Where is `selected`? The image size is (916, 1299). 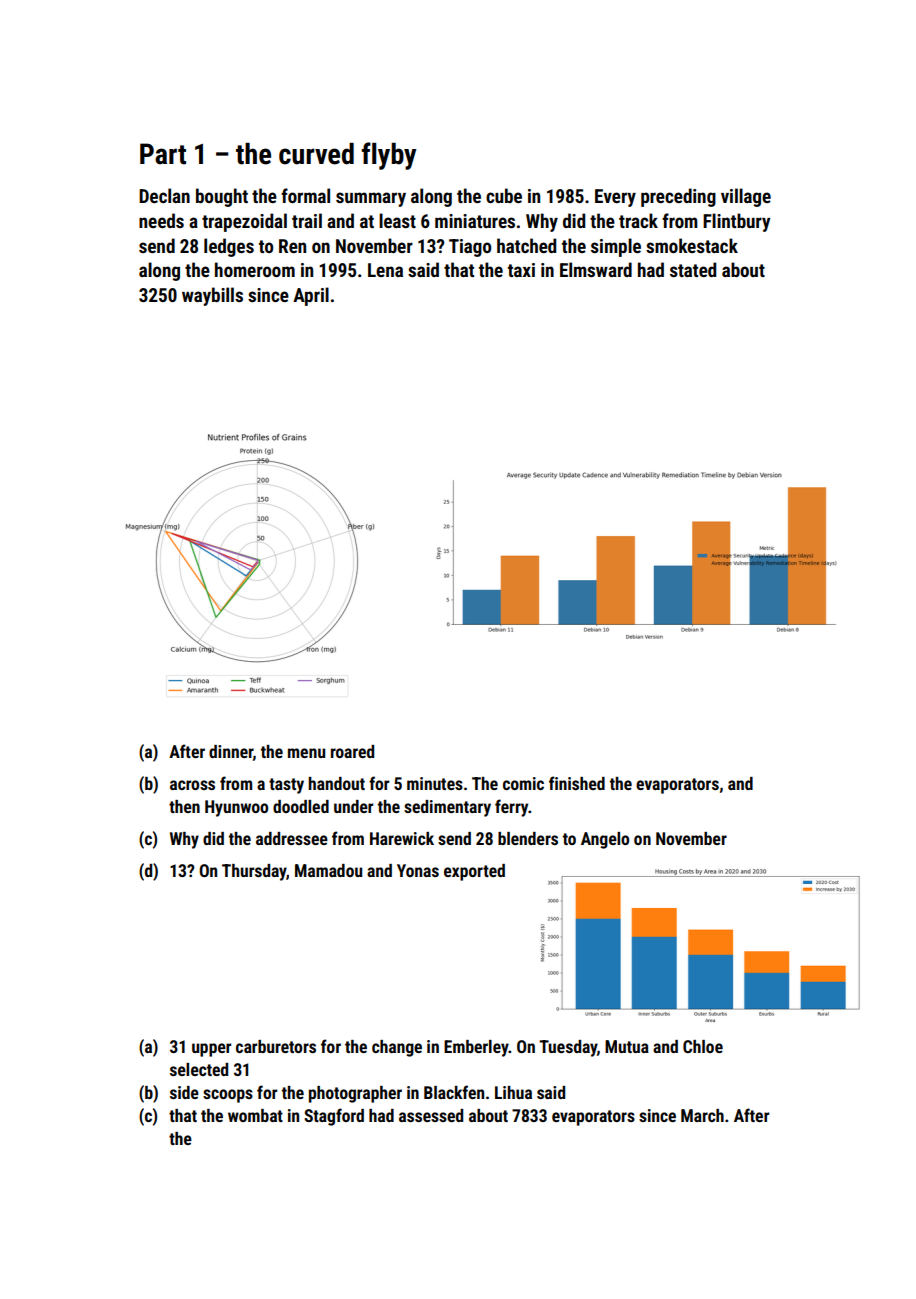
selected is located at coordinates (199, 1069).
